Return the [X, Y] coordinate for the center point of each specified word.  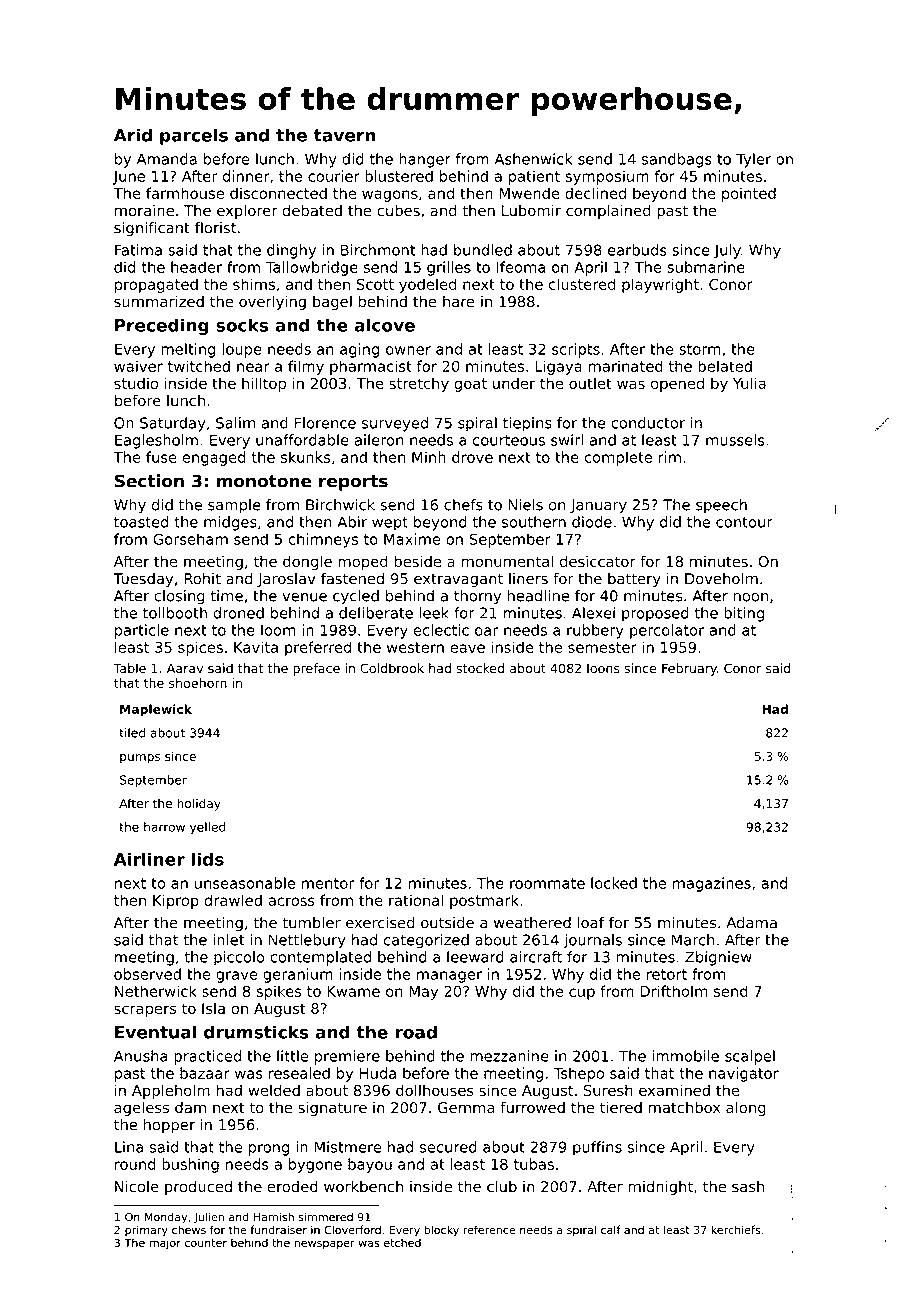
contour [744, 522]
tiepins [527, 424]
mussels [735, 440]
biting [744, 614]
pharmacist [371, 367]
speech [721, 506]
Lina [129, 1147]
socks [242, 325]
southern [534, 522]
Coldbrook [392, 668]
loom [278, 630]
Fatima [138, 250]
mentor [328, 883]
